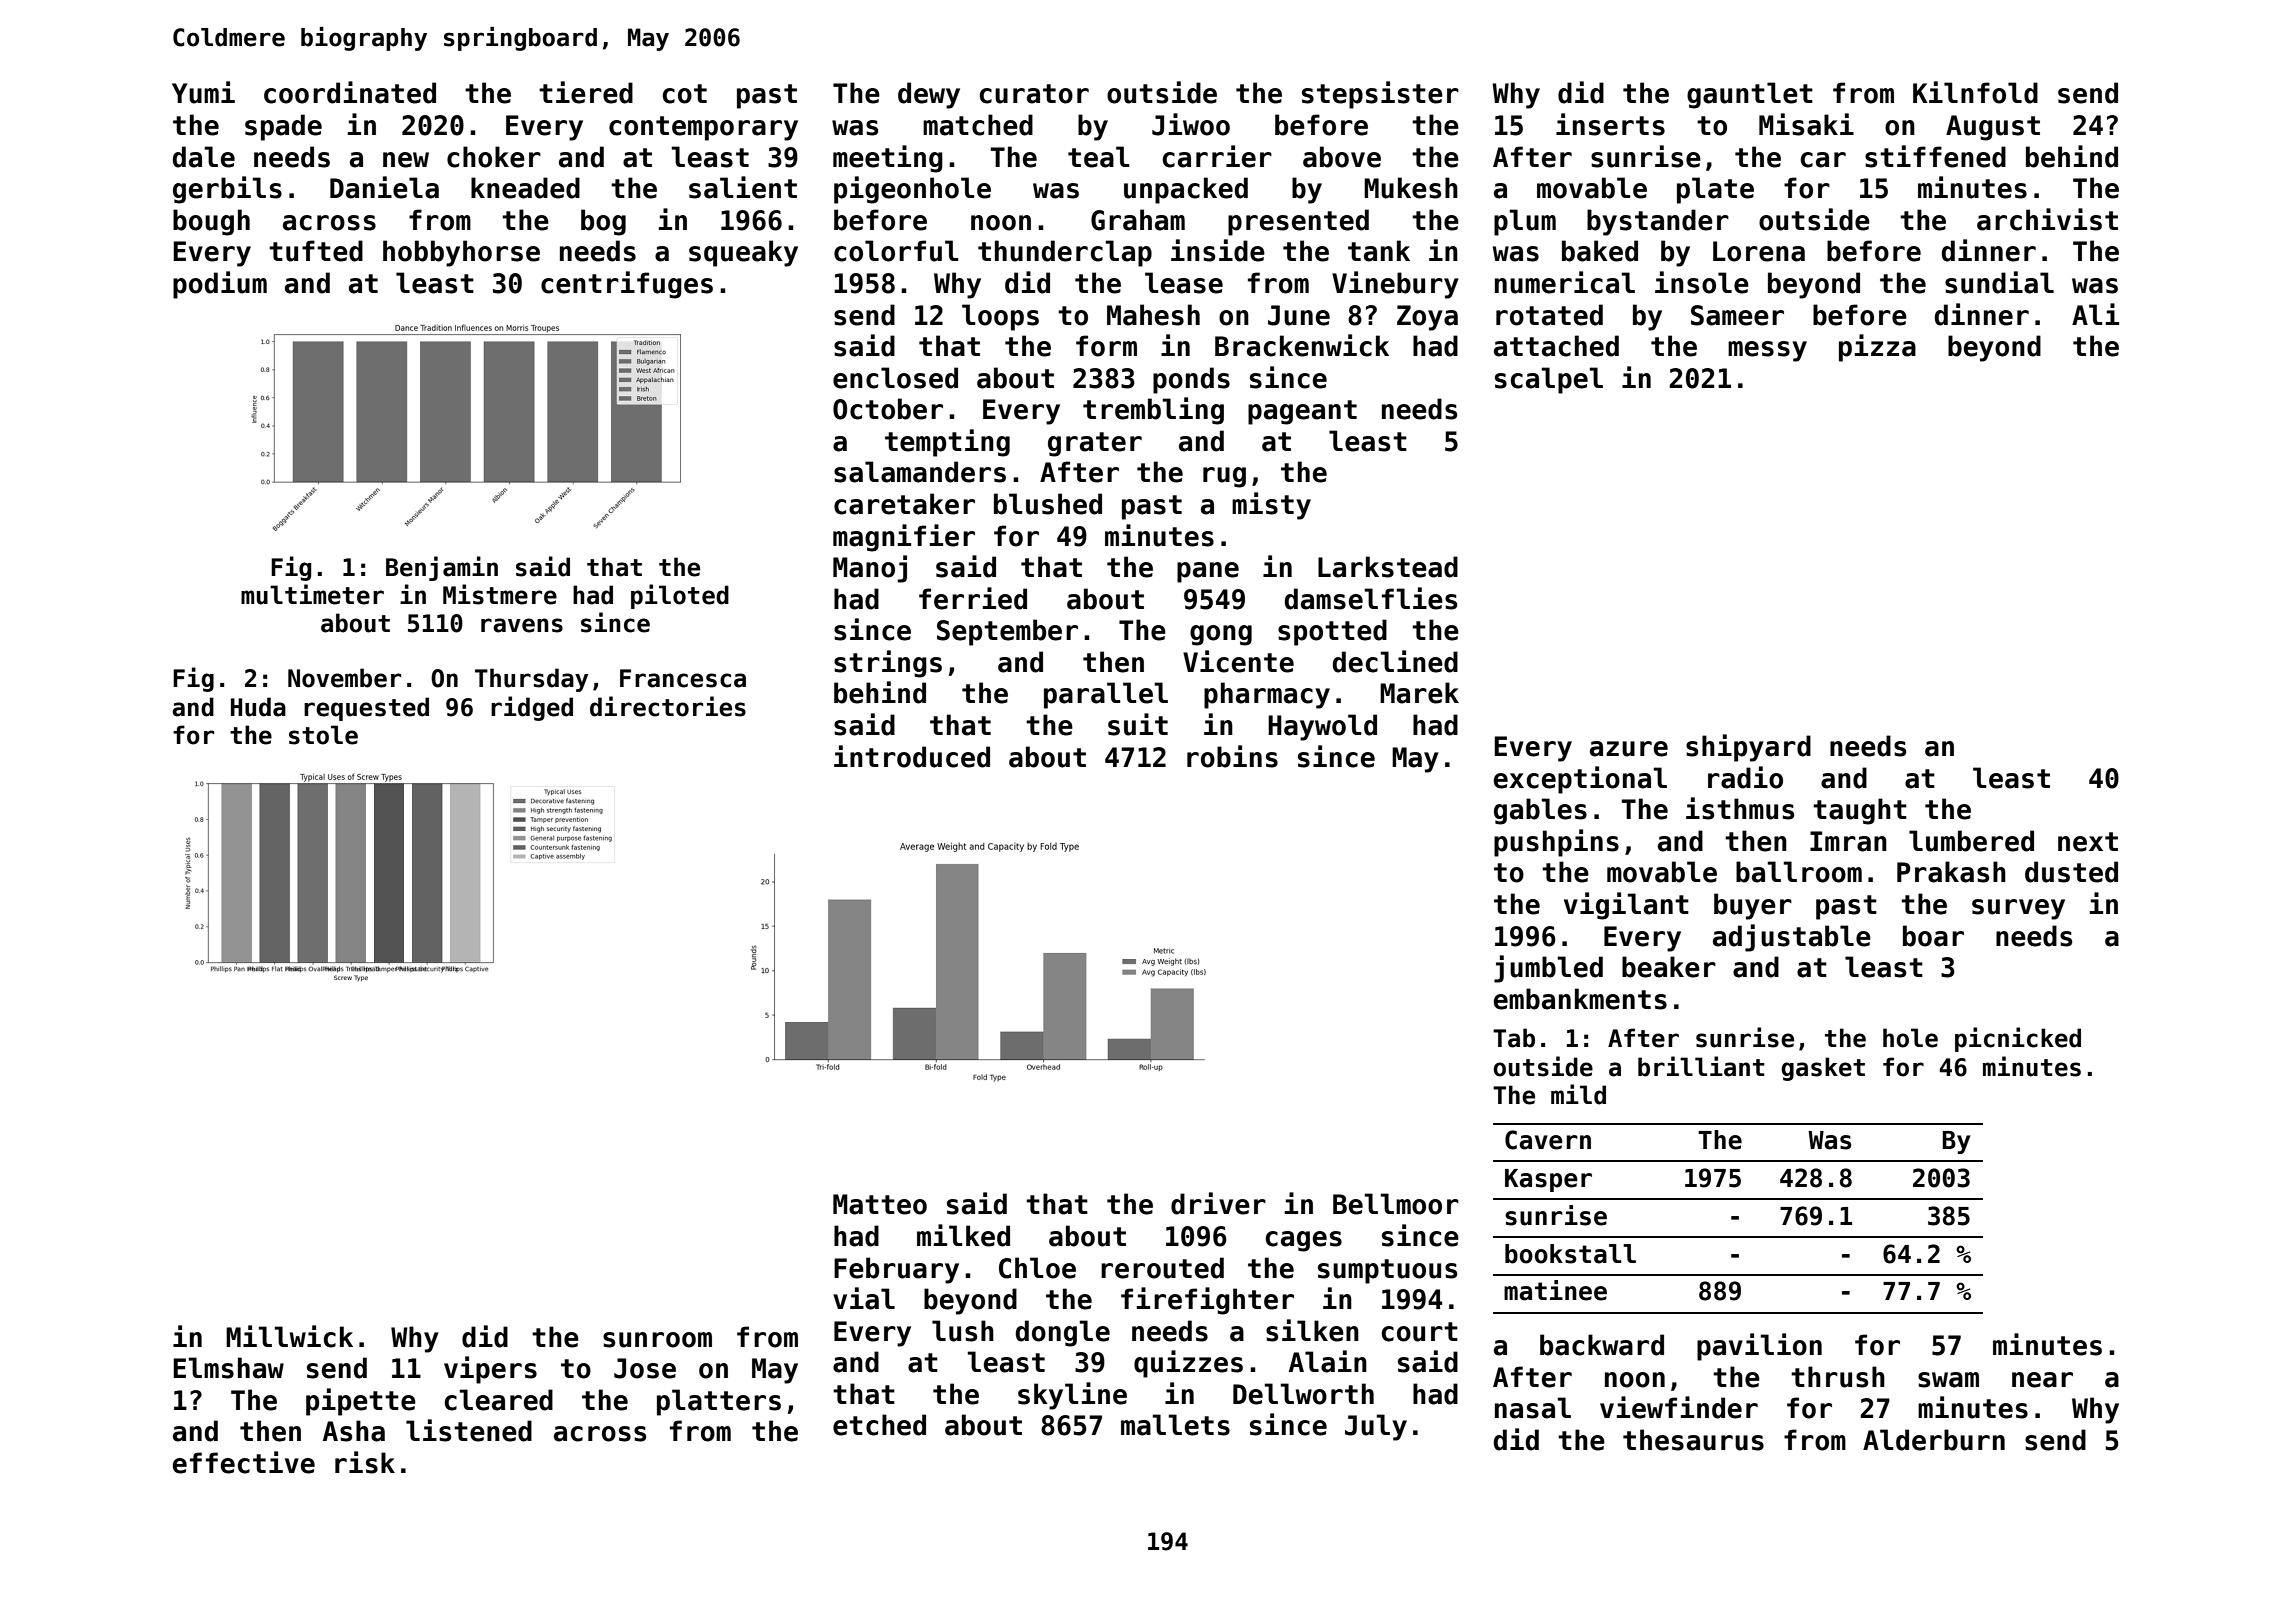 This image has height=1620, width=2292. What do you see at coordinates (1388, 567) in the image?
I see `Larkstead` at bounding box center [1388, 567].
